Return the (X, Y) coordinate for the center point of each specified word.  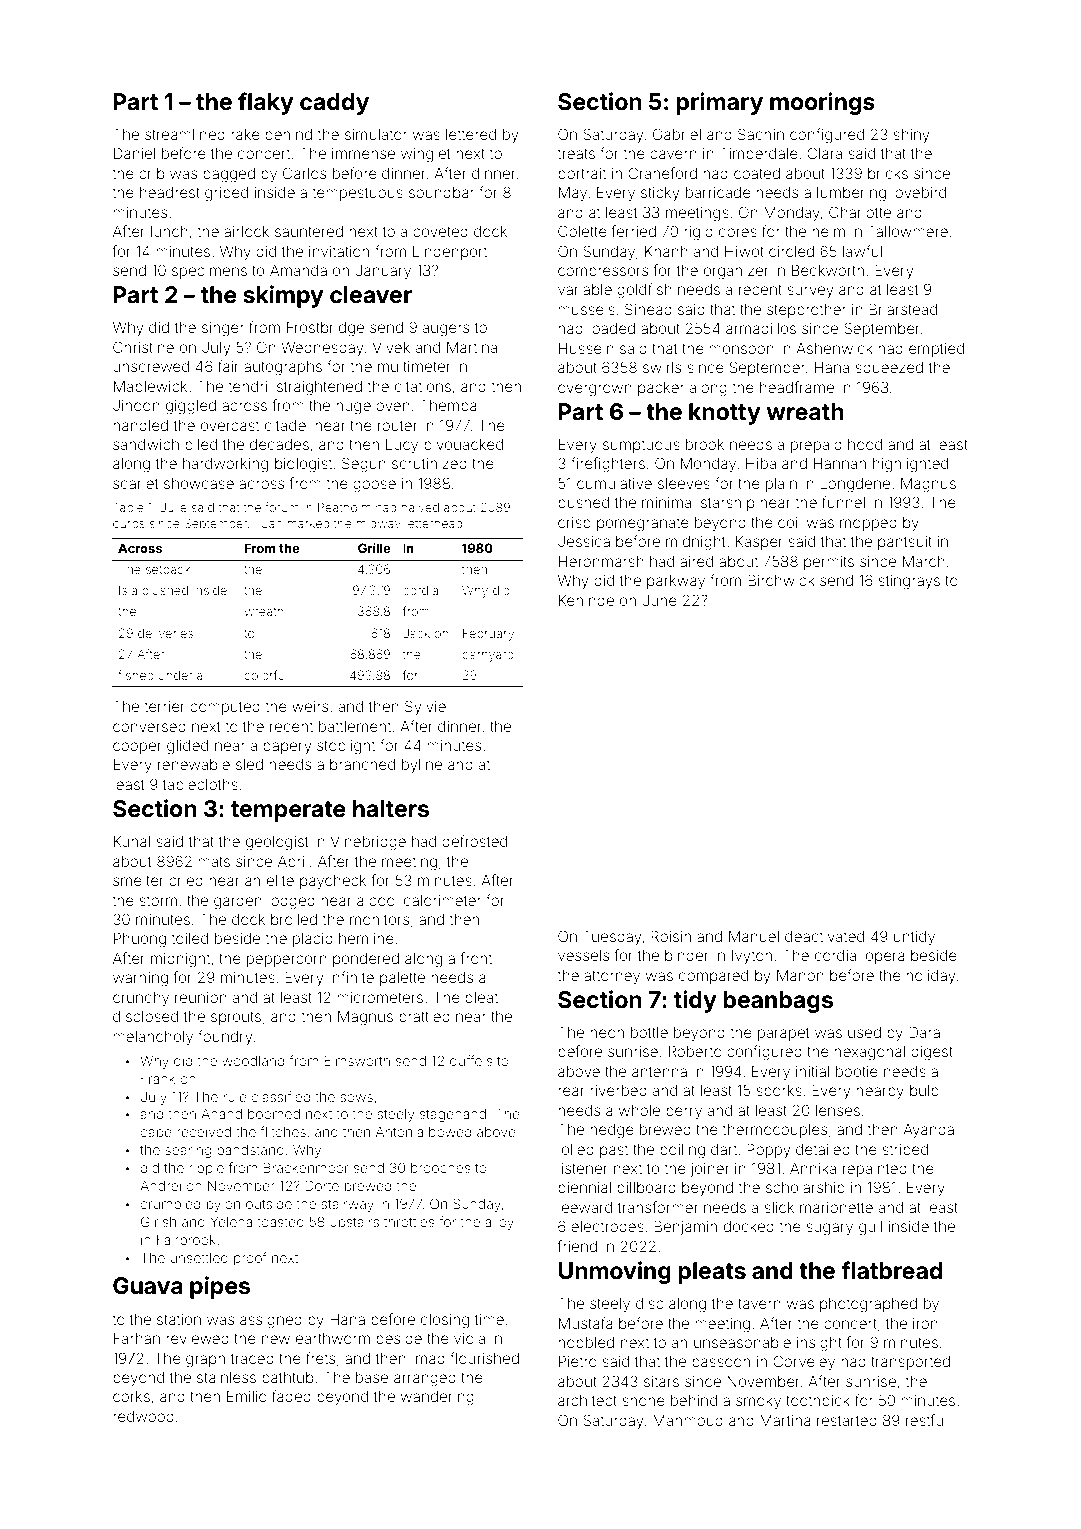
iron (925, 1323)
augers (445, 330)
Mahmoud (688, 1420)
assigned (271, 1321)
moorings (822, 103)
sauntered (309, 231)
